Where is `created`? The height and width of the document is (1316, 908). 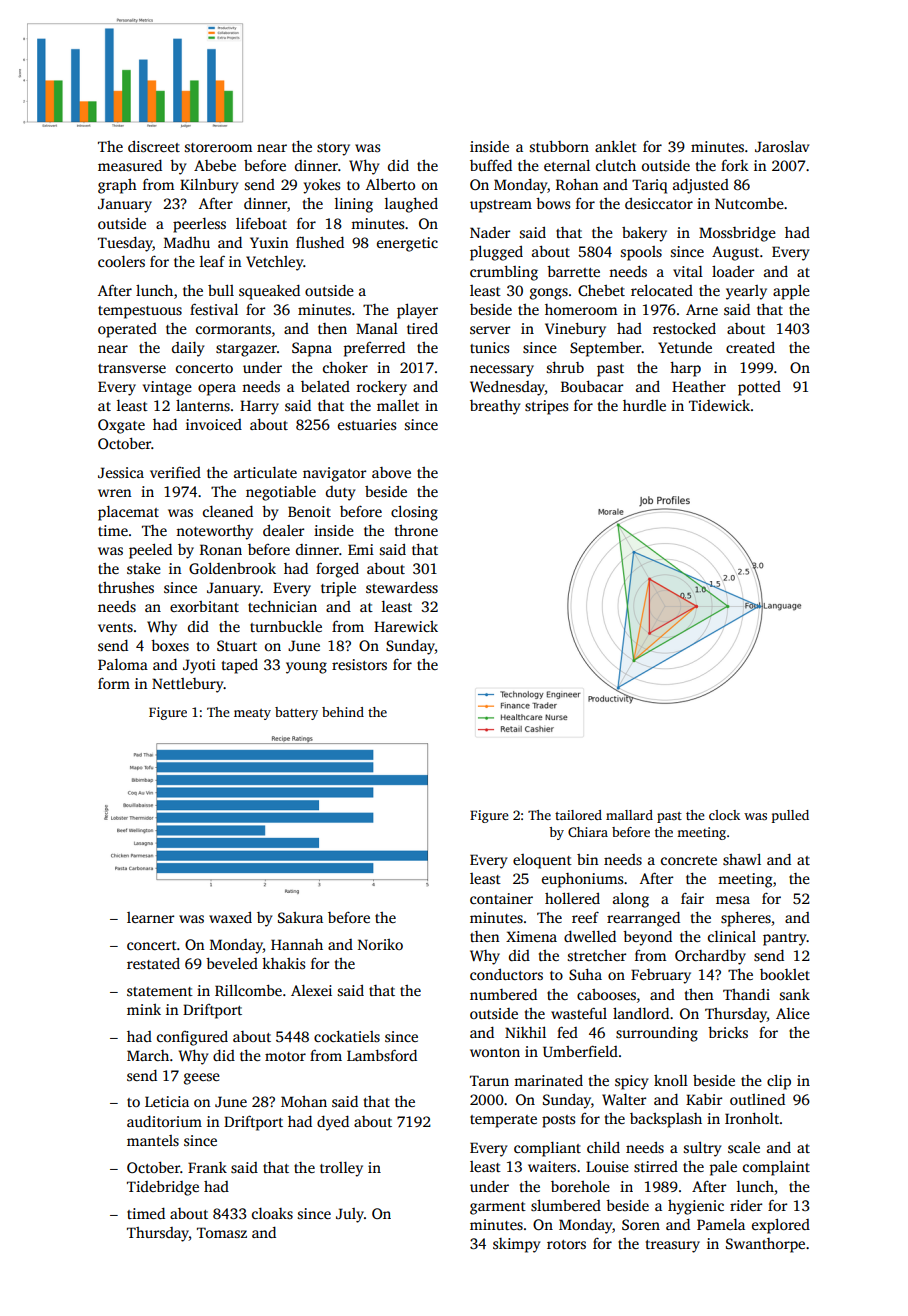 created is located at coordinates (750, 347).
